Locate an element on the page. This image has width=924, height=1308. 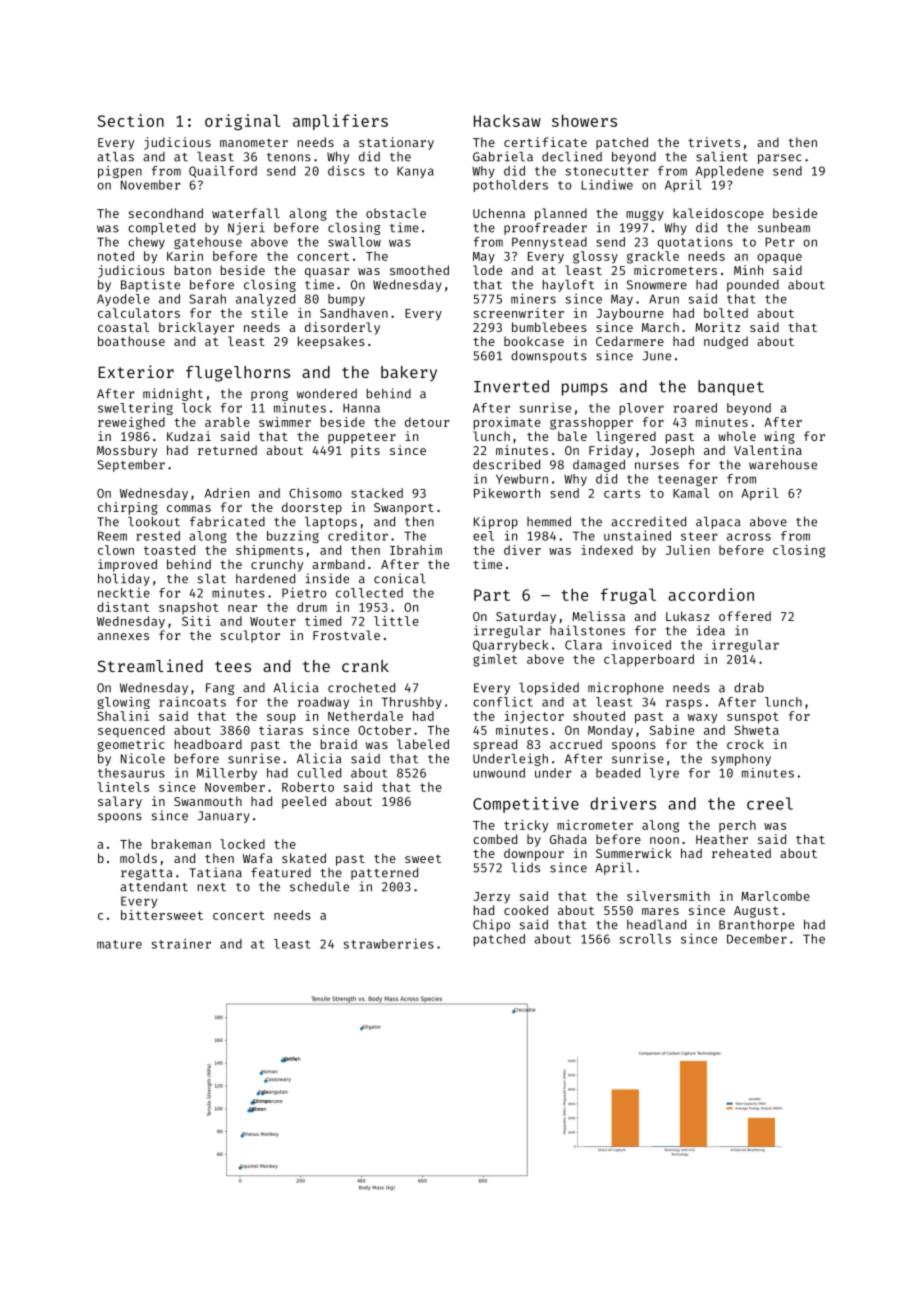
warehouse is located at coordinates (783, 465).
